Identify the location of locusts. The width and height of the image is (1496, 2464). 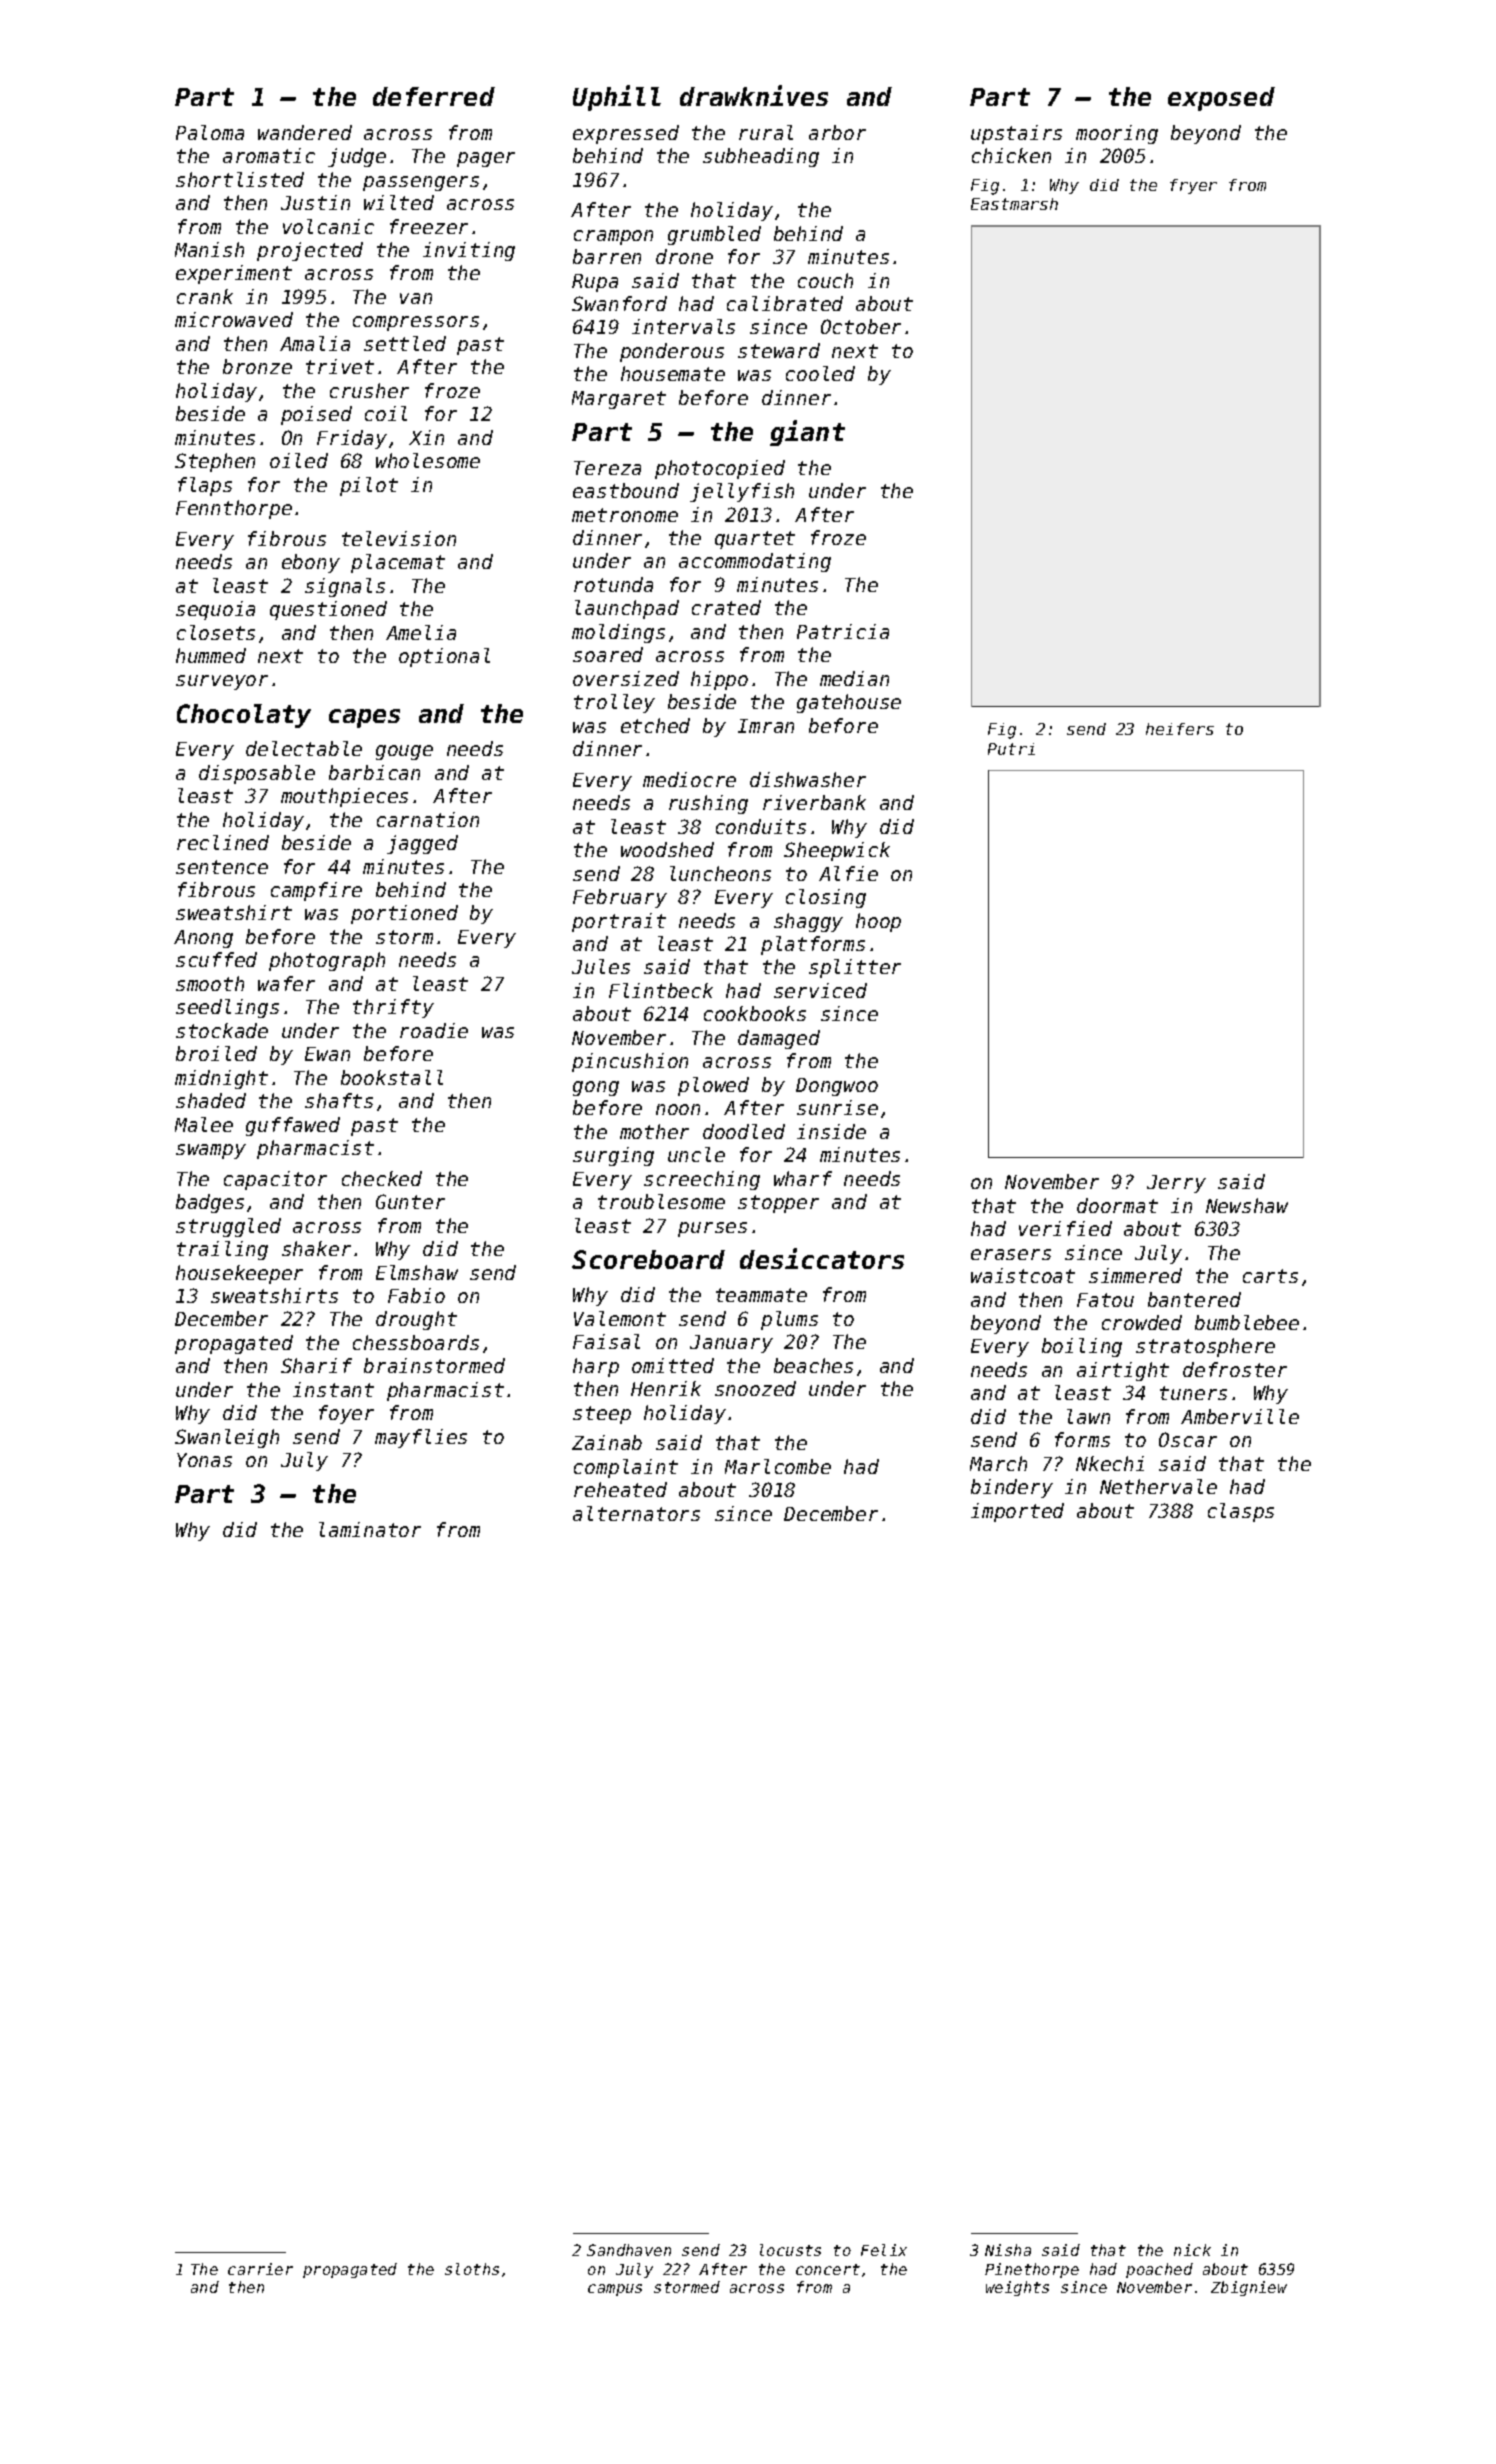
(790, 2250).
